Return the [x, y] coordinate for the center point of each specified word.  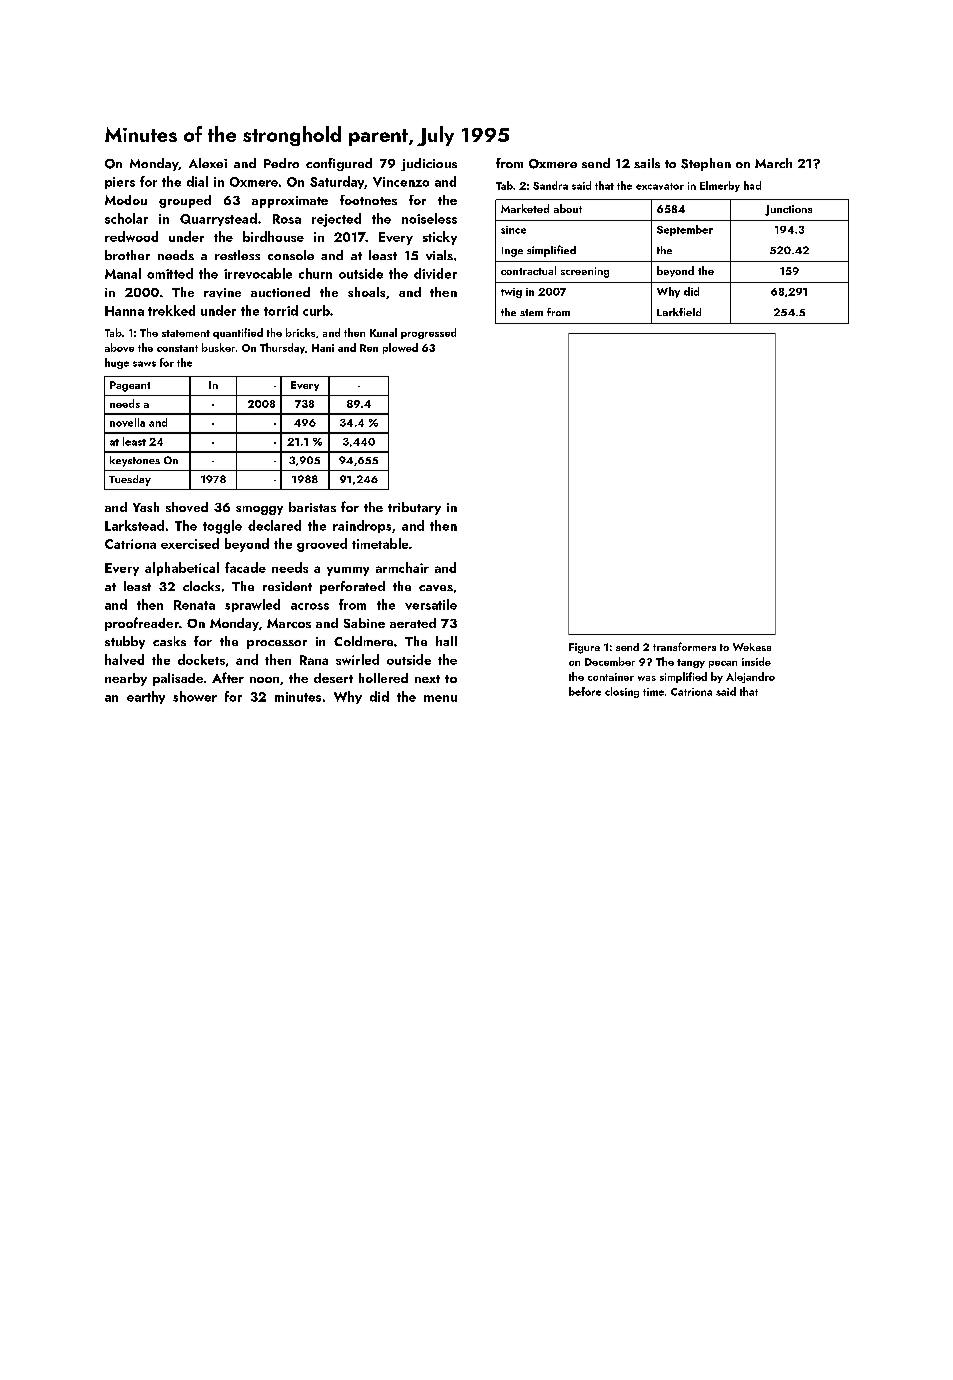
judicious [429, 164]
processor [277, 644]
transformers [684, 646]
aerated [413, 623]
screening [585, 272]
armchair [402, 567]
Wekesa [752, 647]
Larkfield [679, 312]
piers [120, 183]
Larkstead [134, 525]
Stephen [706, 164]
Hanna [124, 311]
